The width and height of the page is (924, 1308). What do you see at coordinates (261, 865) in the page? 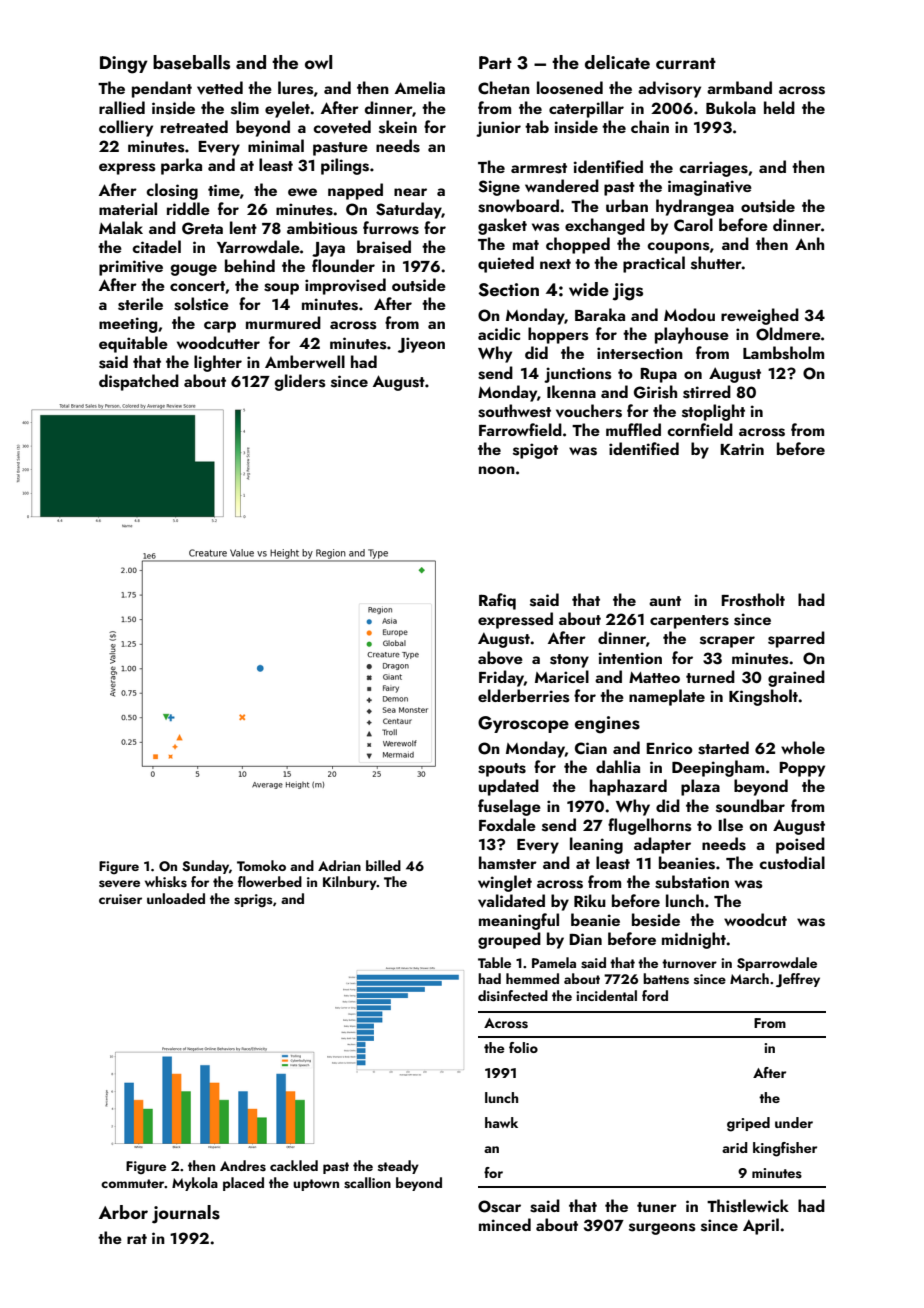
I see `Tomoko` at bounding box center [261, 865].
